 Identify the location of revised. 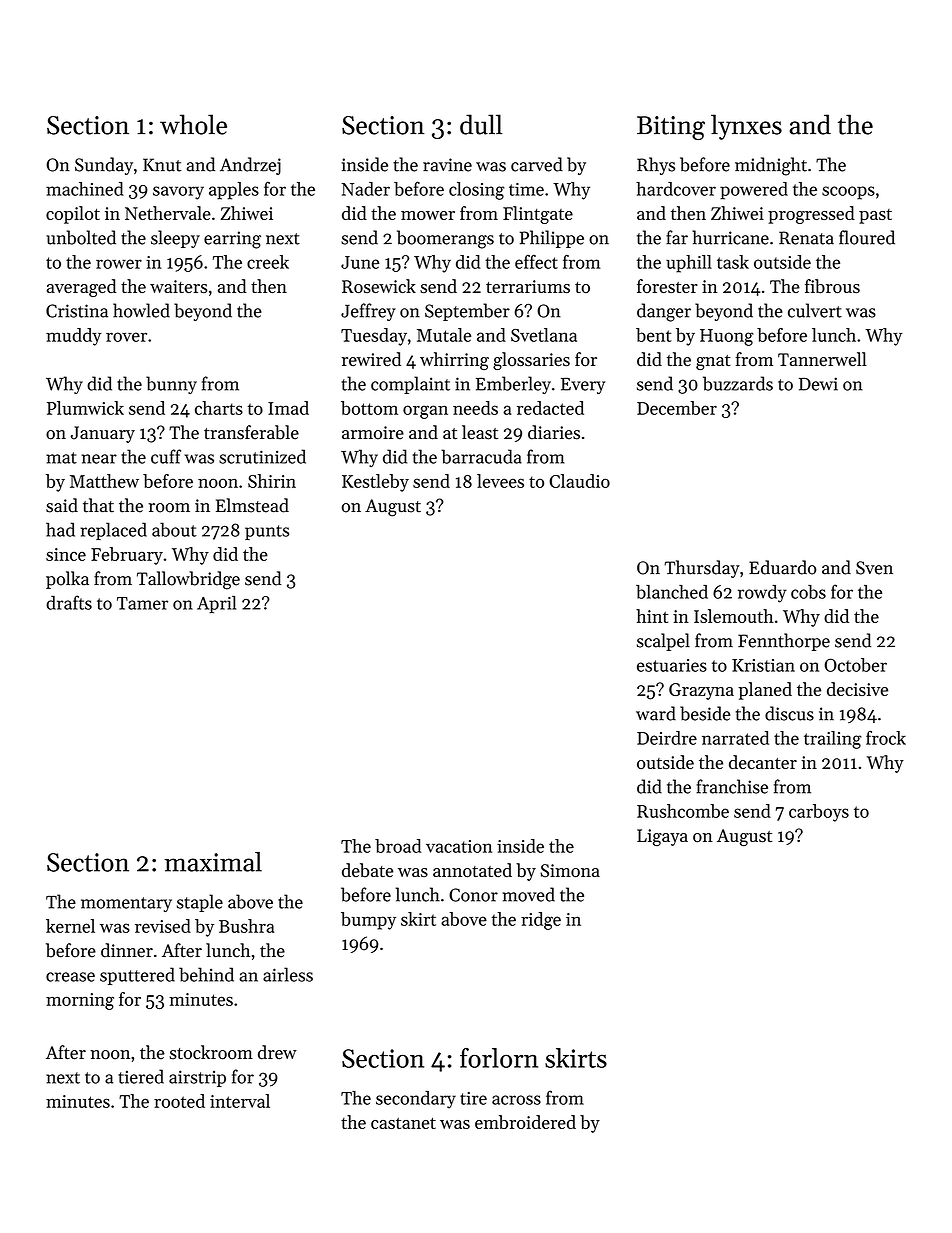
(163, 926).
